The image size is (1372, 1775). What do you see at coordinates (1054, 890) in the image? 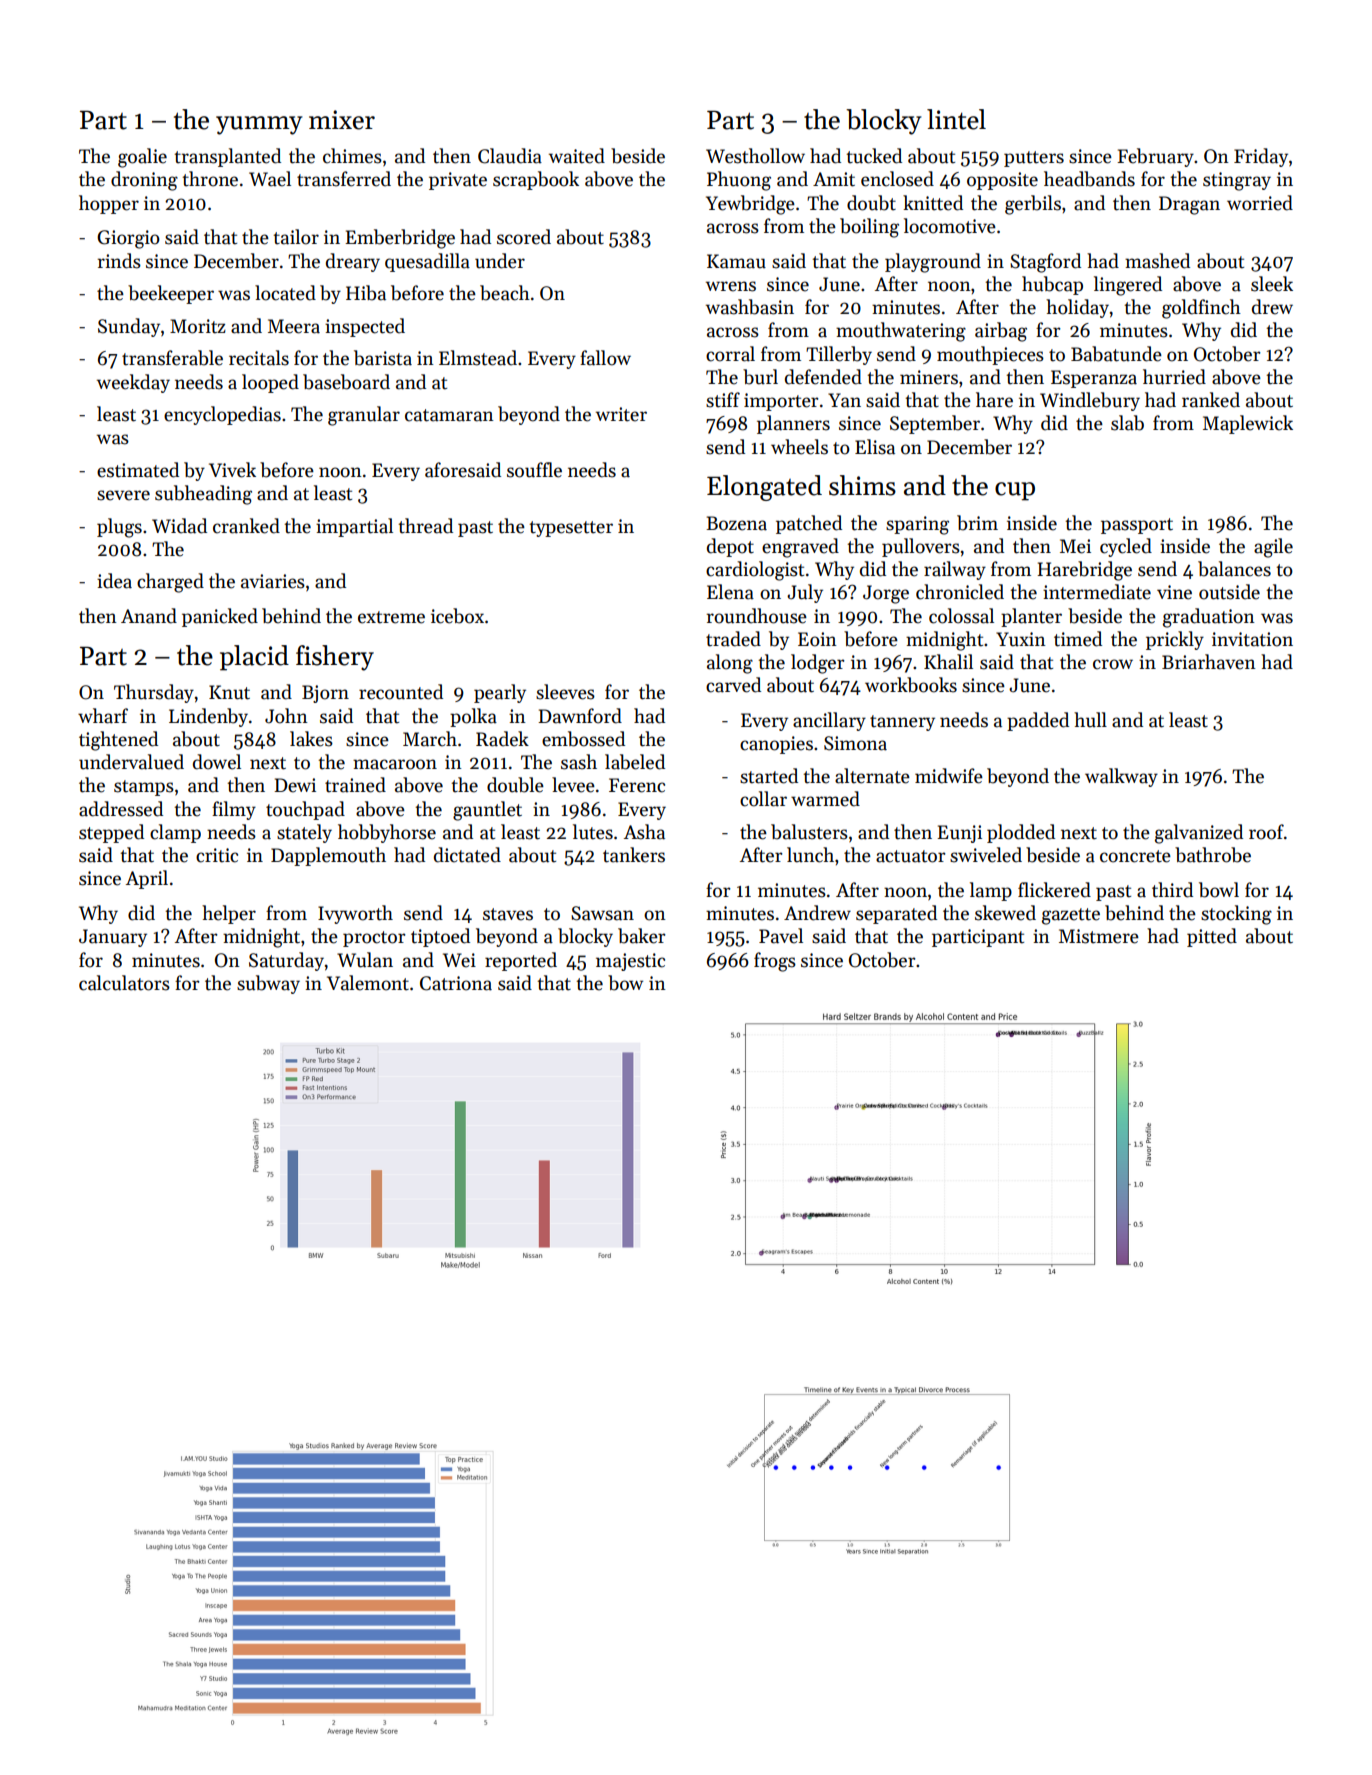
I see `flickered` at bounding box center [1054, 890].
